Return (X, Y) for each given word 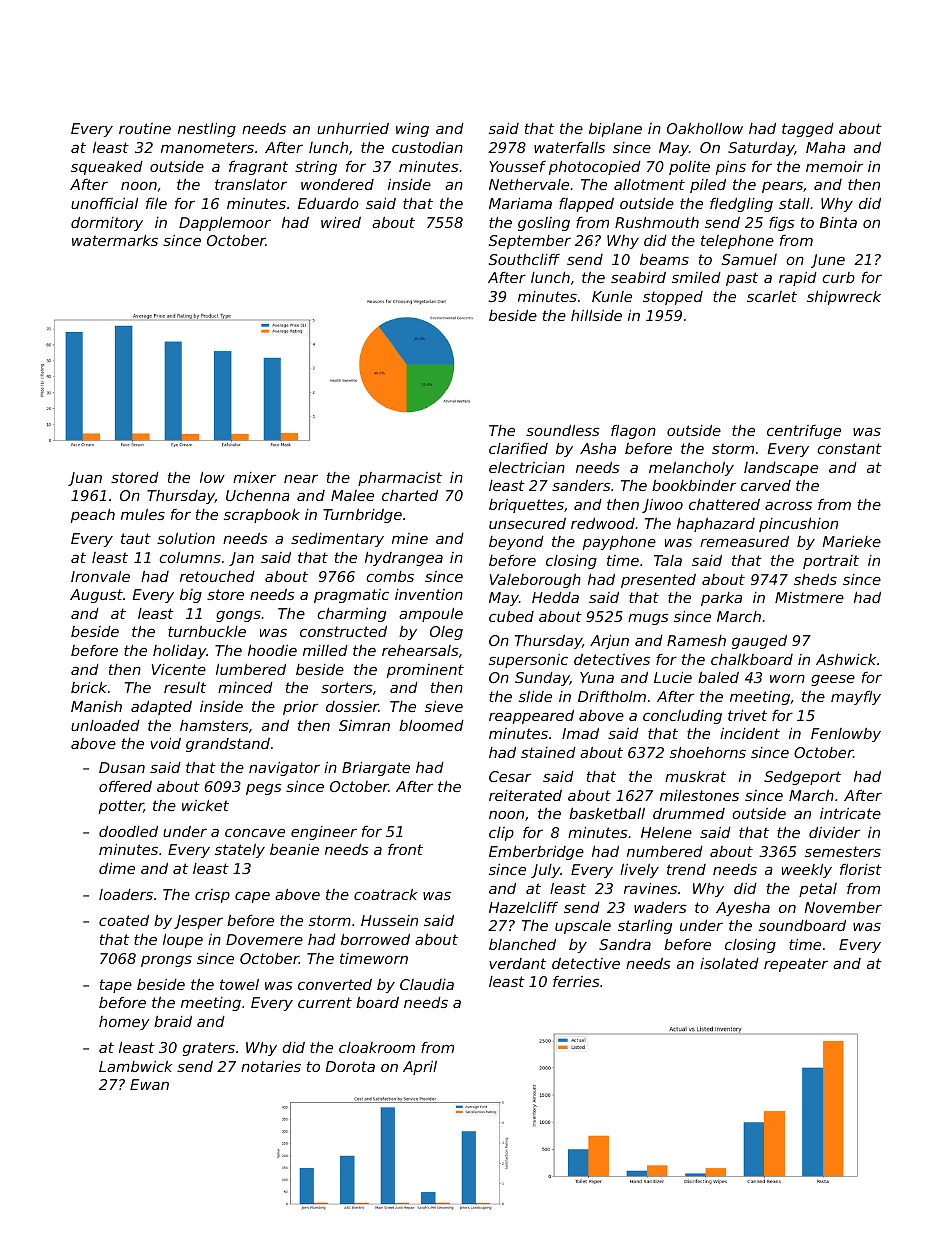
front (405, 849)
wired (341, 222)
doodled (128, 831)
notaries (271, 1066)
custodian (427, 147)
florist (861, 869)
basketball (607, 813)
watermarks (115, 240)
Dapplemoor (225, 224)
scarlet (772, 296)
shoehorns (708, 752)
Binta (838, 222)
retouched (217, 576)
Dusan (122, 767)
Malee (352, 495)
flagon (633, 432)
